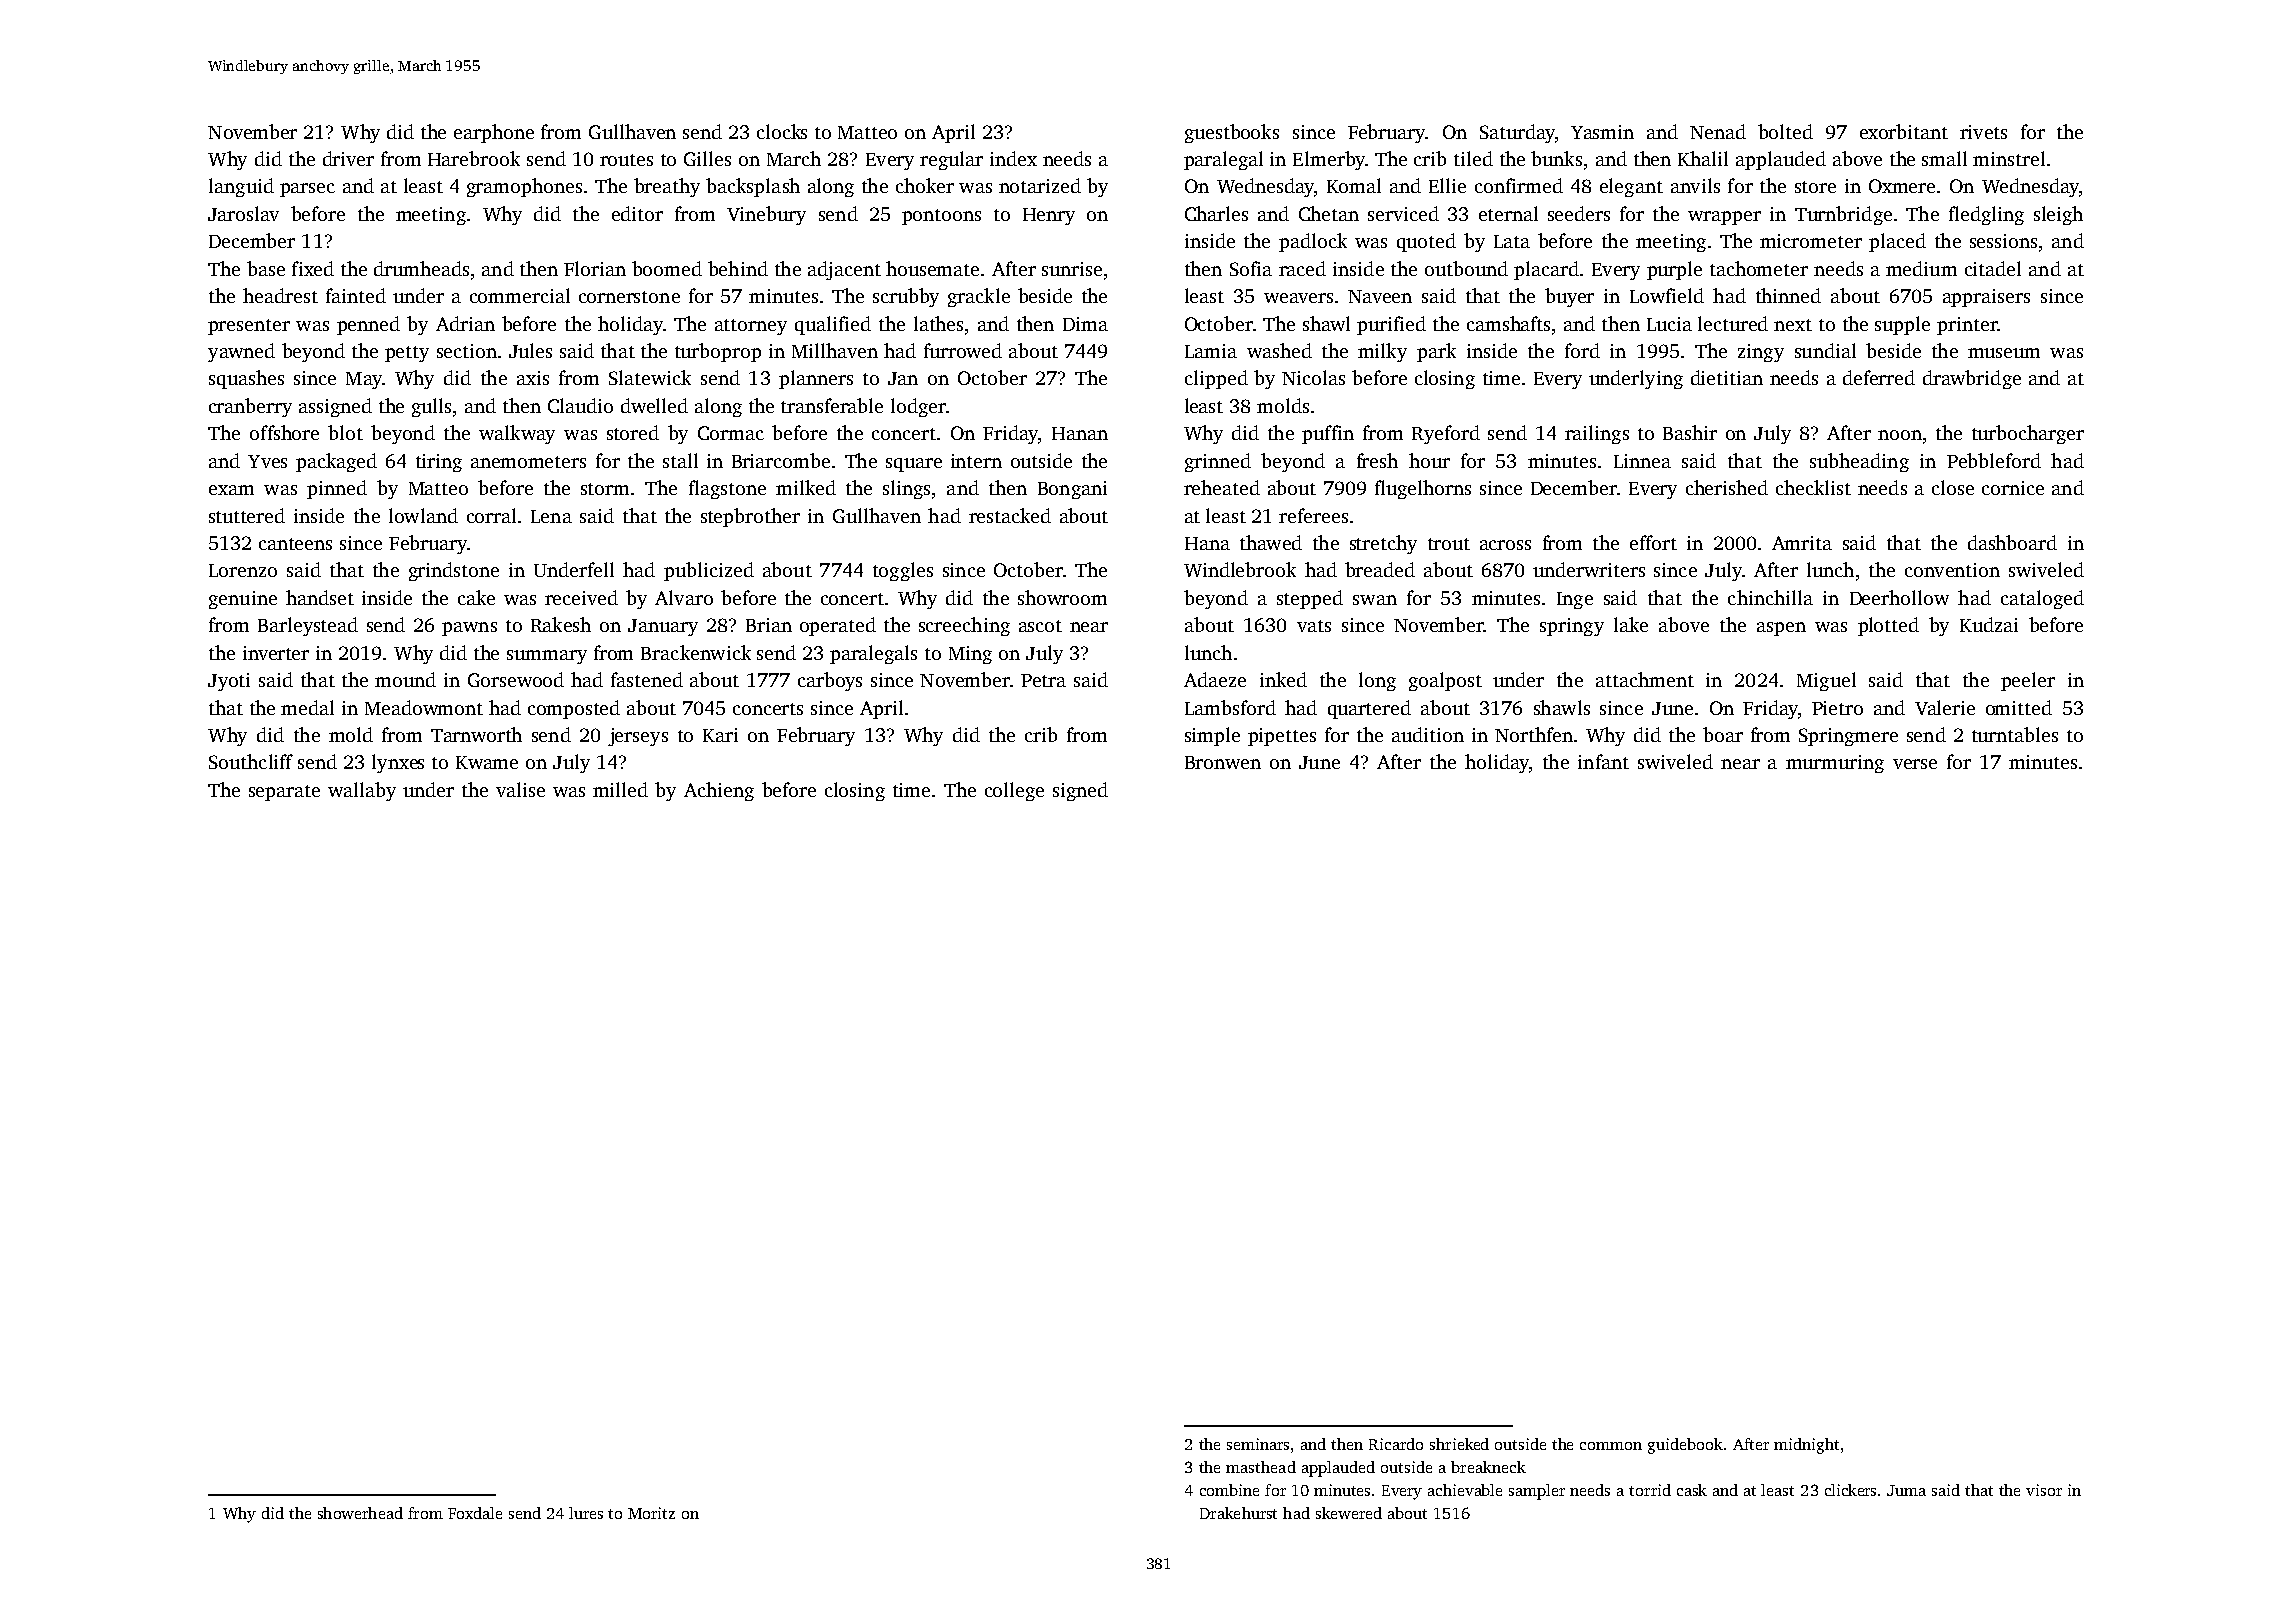 The image size is (2292, 1620). What do you see at coordinates (1447, 185) in the screenshot?
I see `Ellie` at bounding box center [1447, 185].
